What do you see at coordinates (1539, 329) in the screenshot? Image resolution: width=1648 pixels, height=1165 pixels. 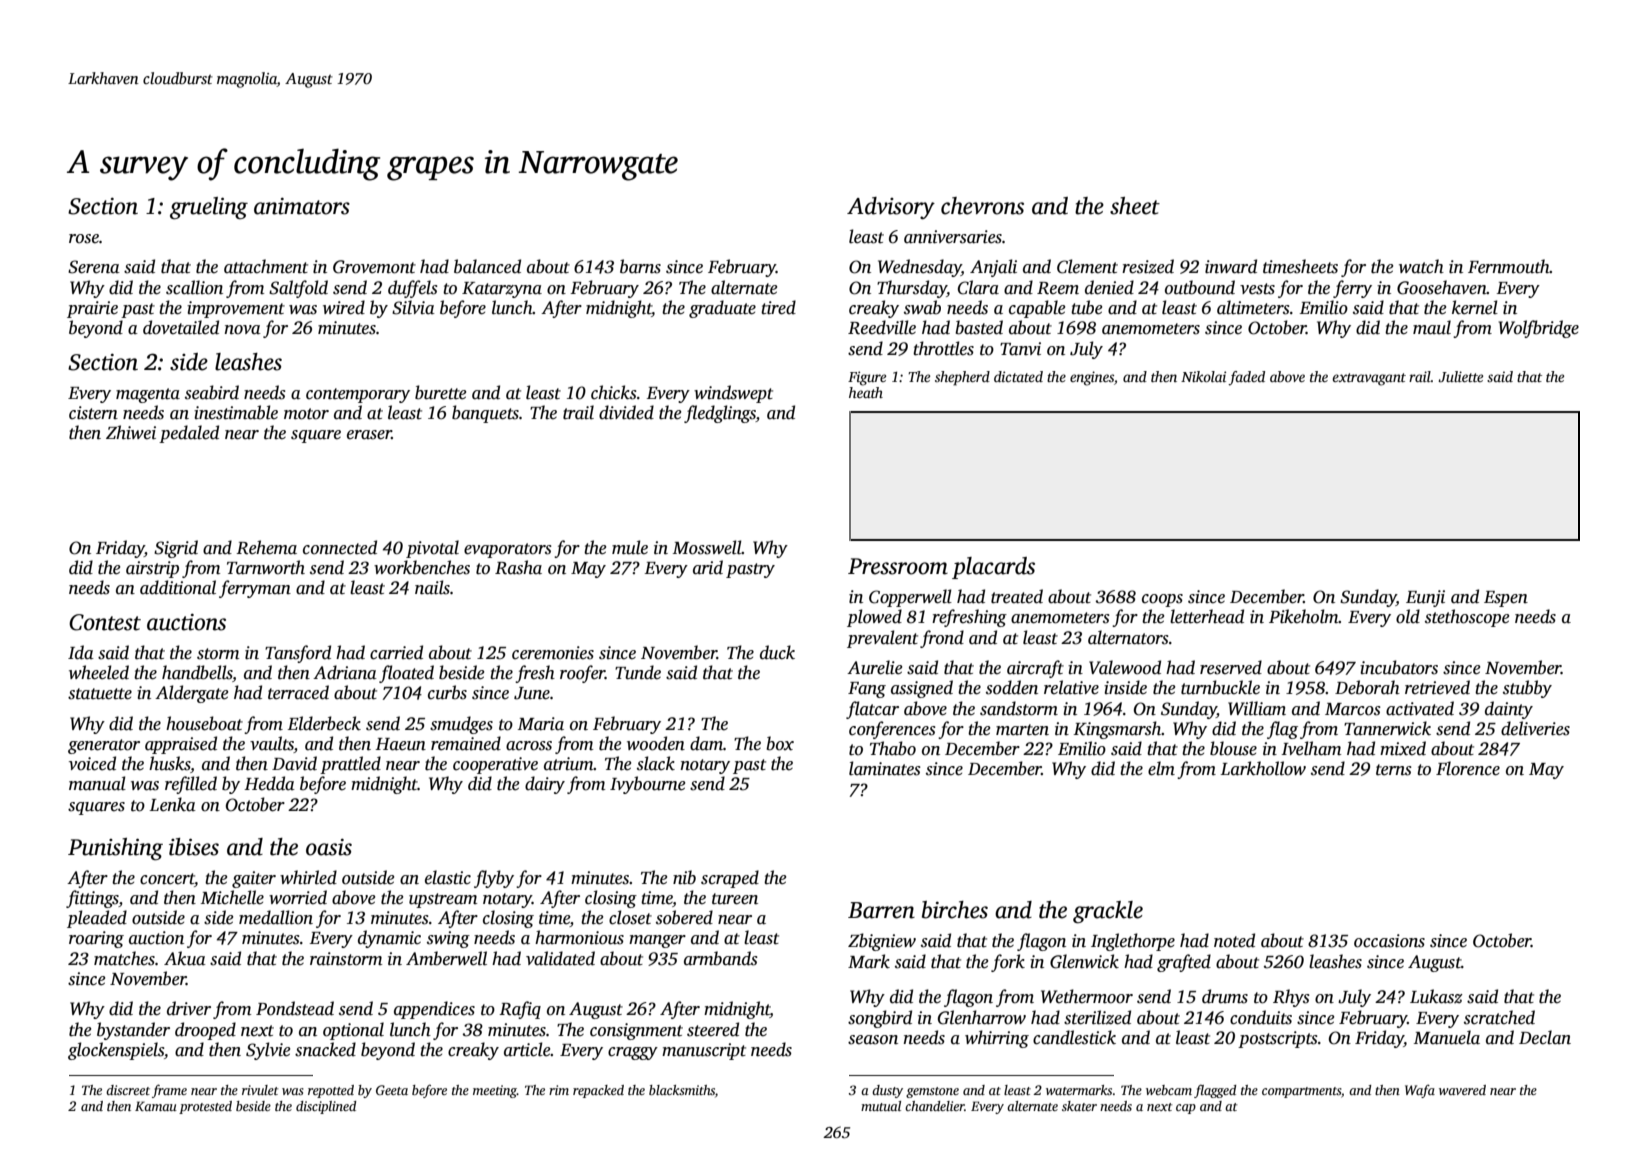 I see `Wolfbridge` at bounding box center [1539, 329].
